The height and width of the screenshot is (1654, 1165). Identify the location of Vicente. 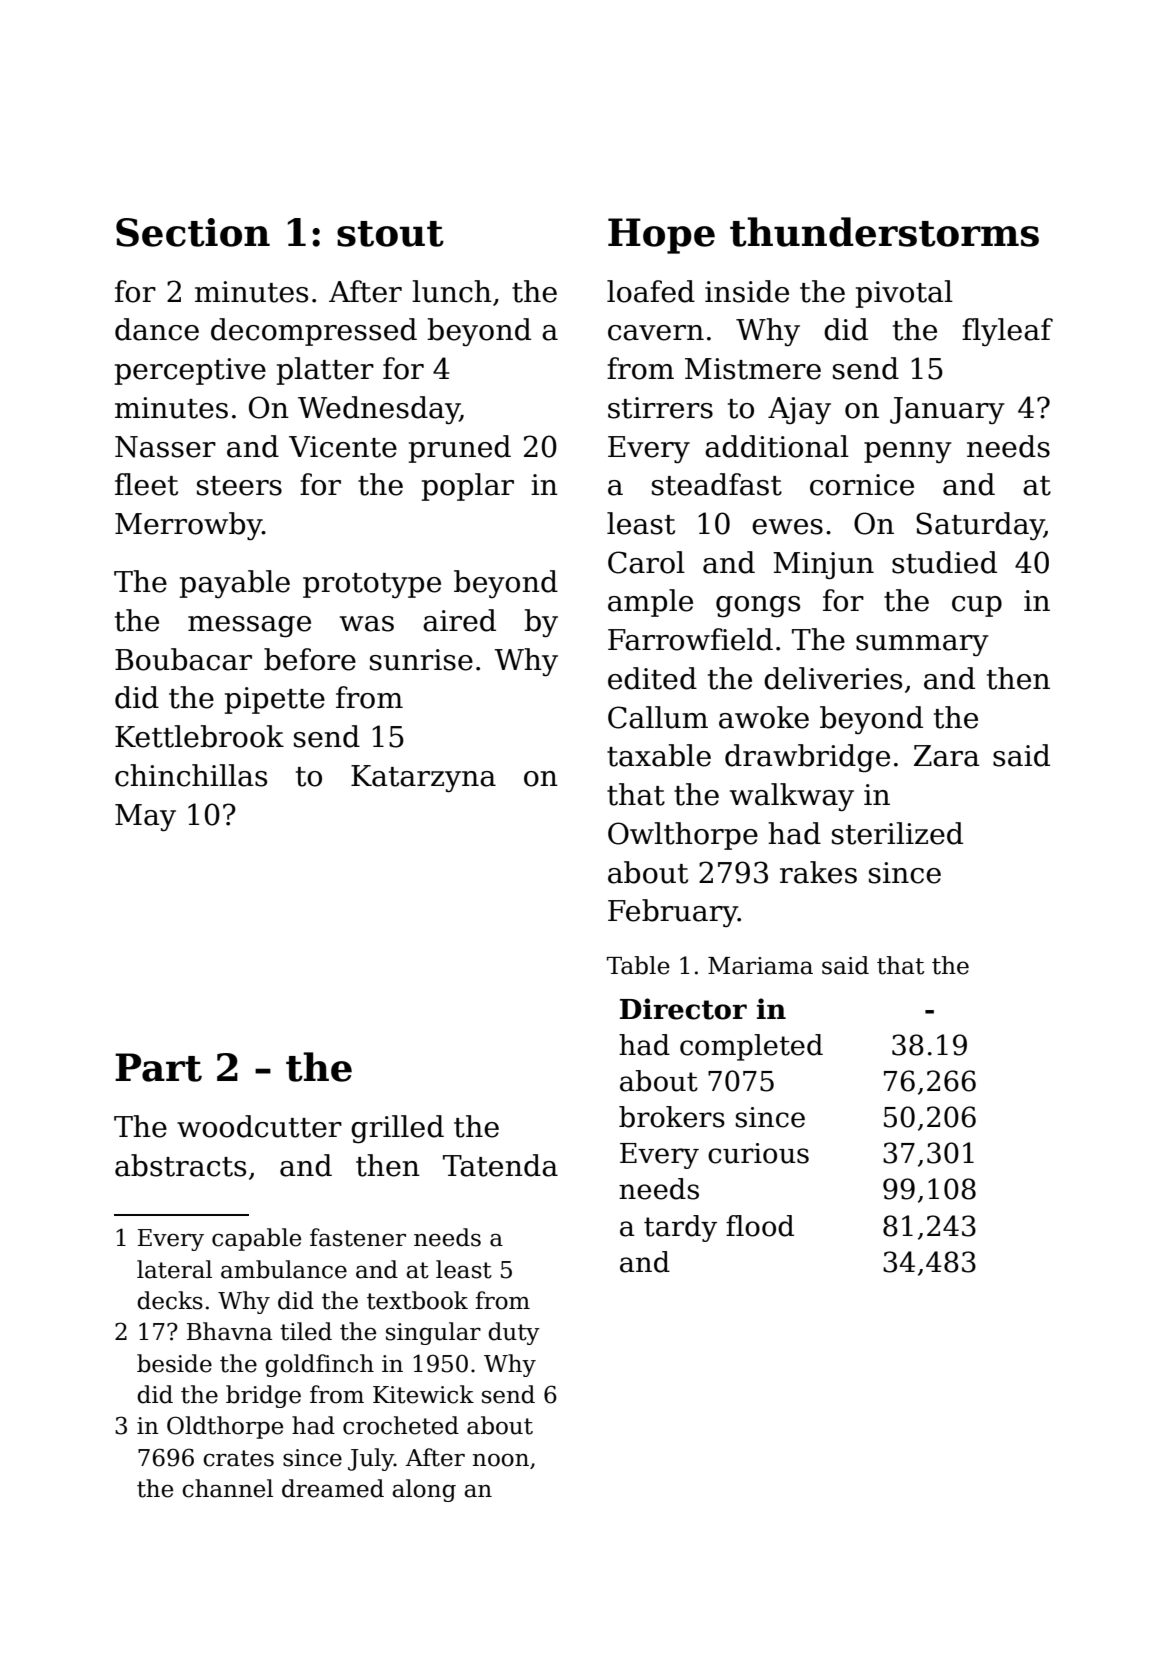
(343, 447).
